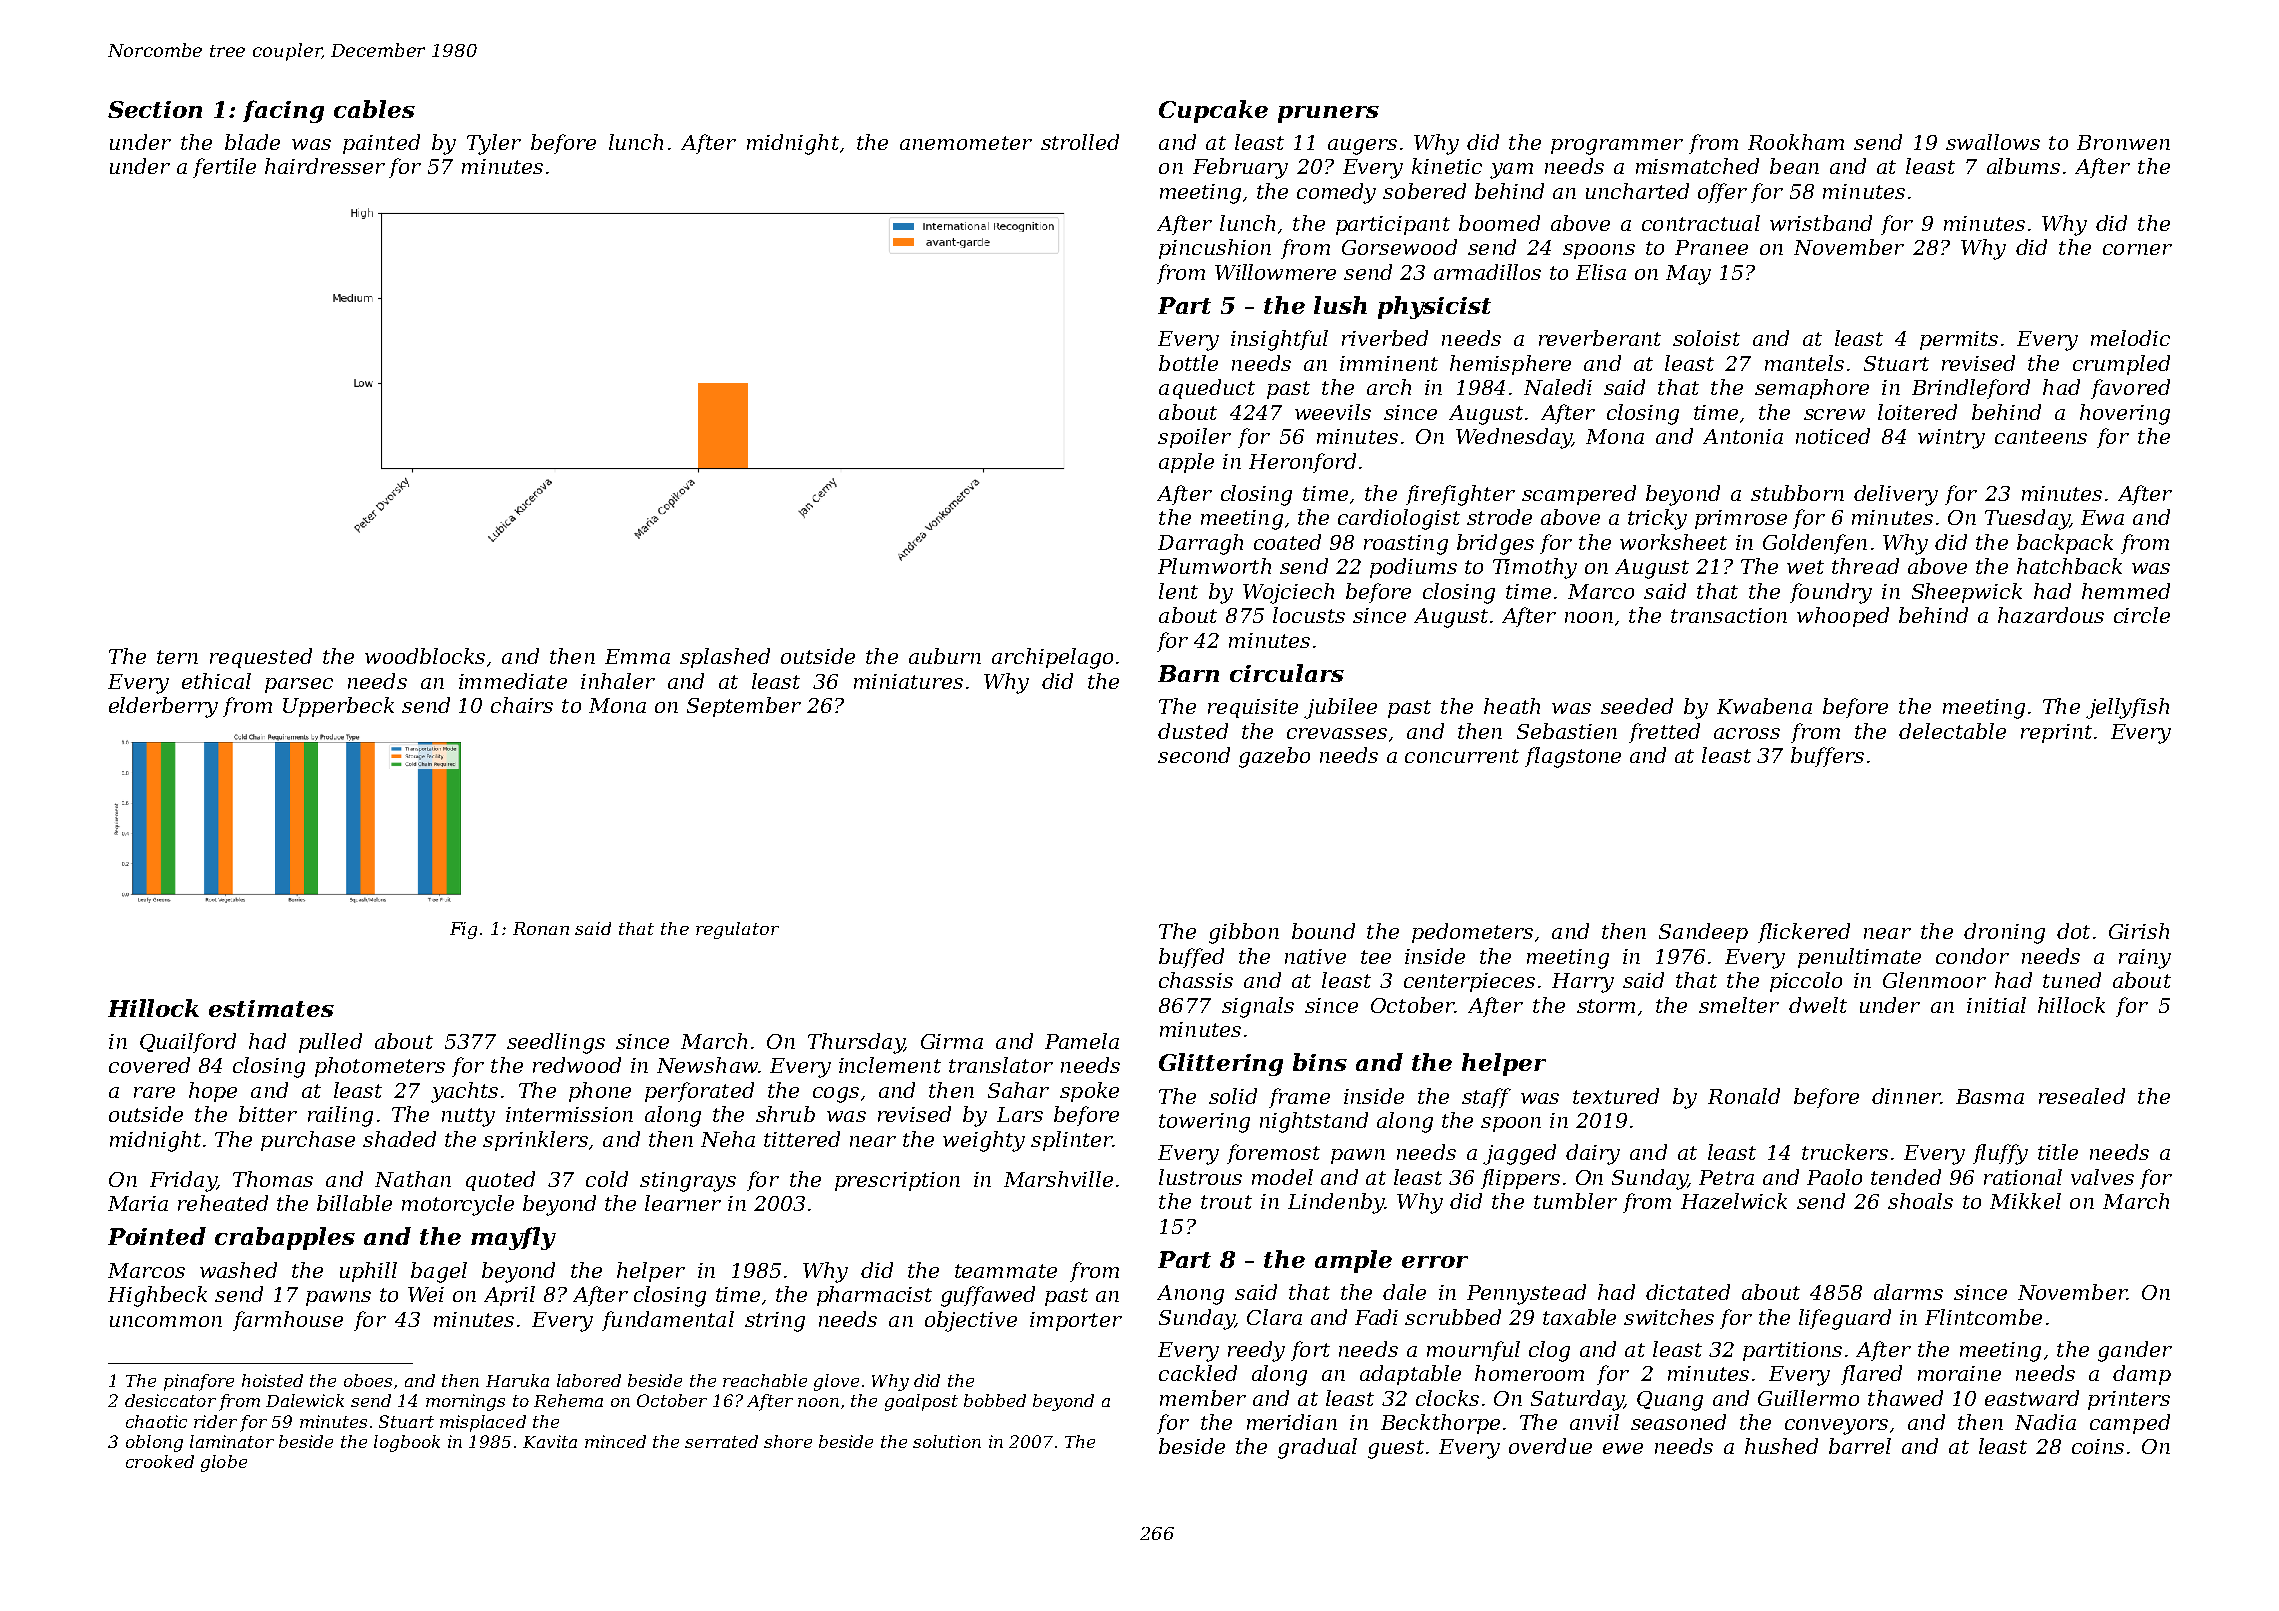  What do you see at coordinates (166, 1321) in the document?
I see `uncommon` at bounding box center [166, 1321].
